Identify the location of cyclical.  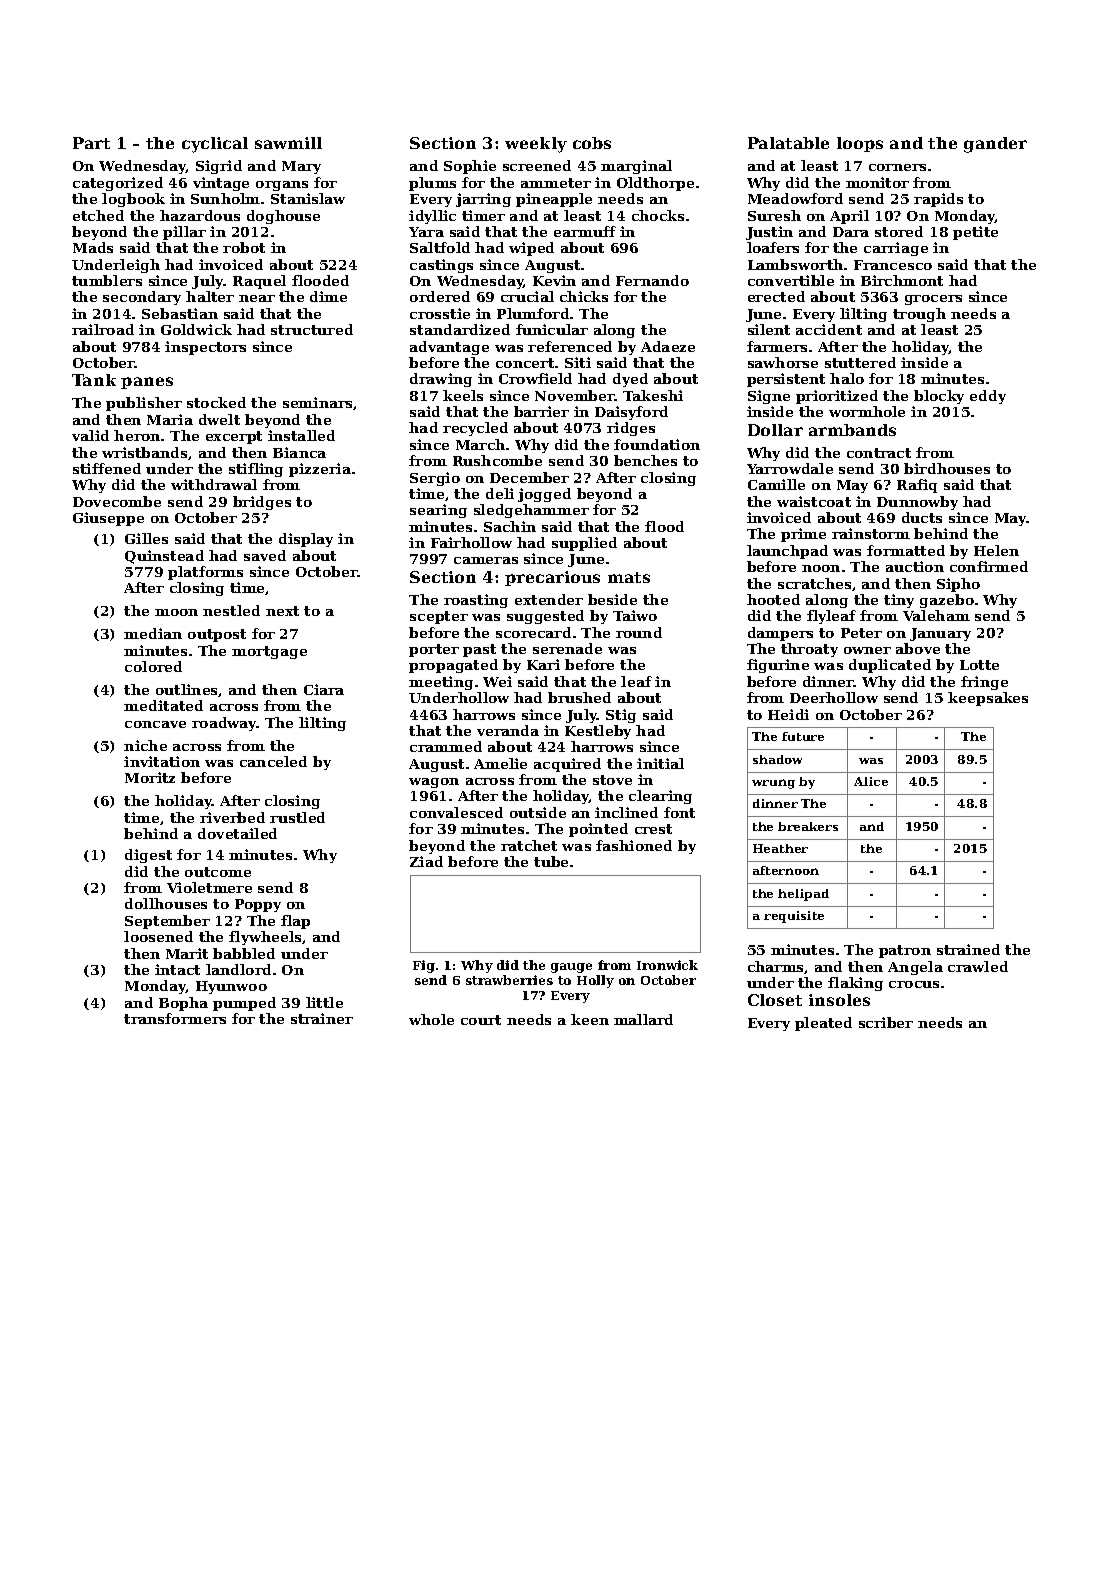
(215, 145).
